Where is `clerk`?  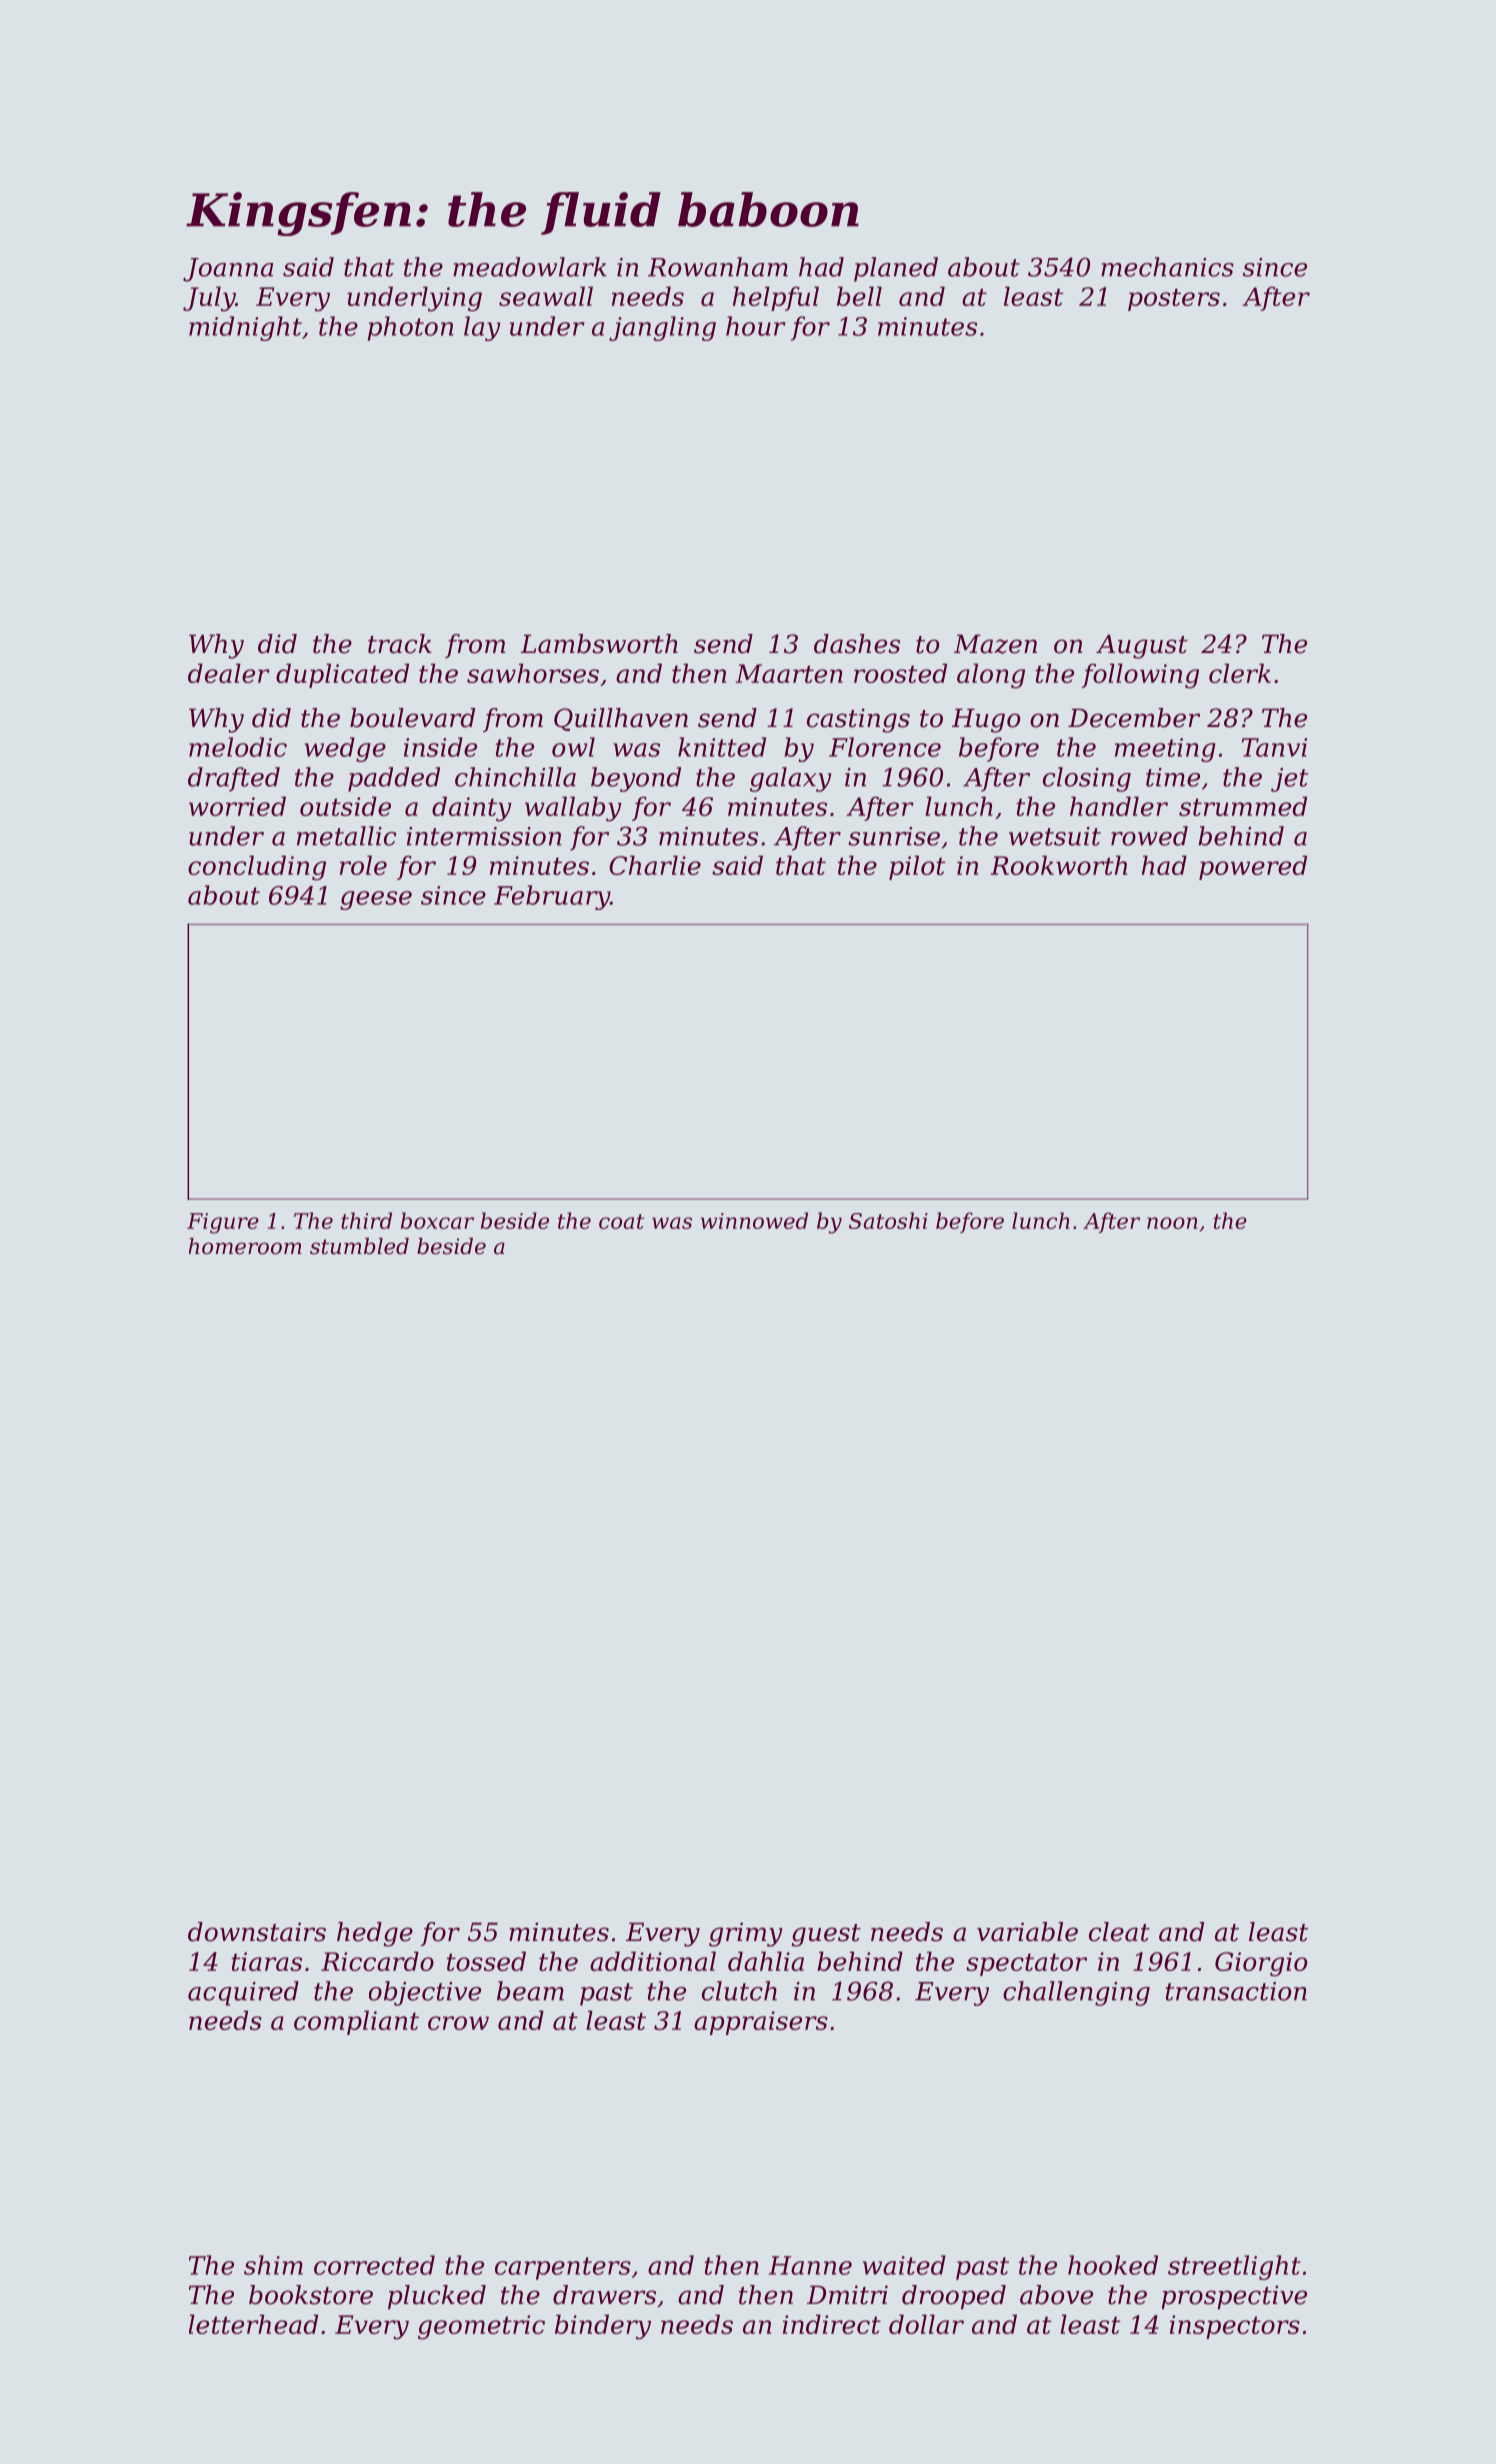
clerk is located at coordinates (1240, 673).
